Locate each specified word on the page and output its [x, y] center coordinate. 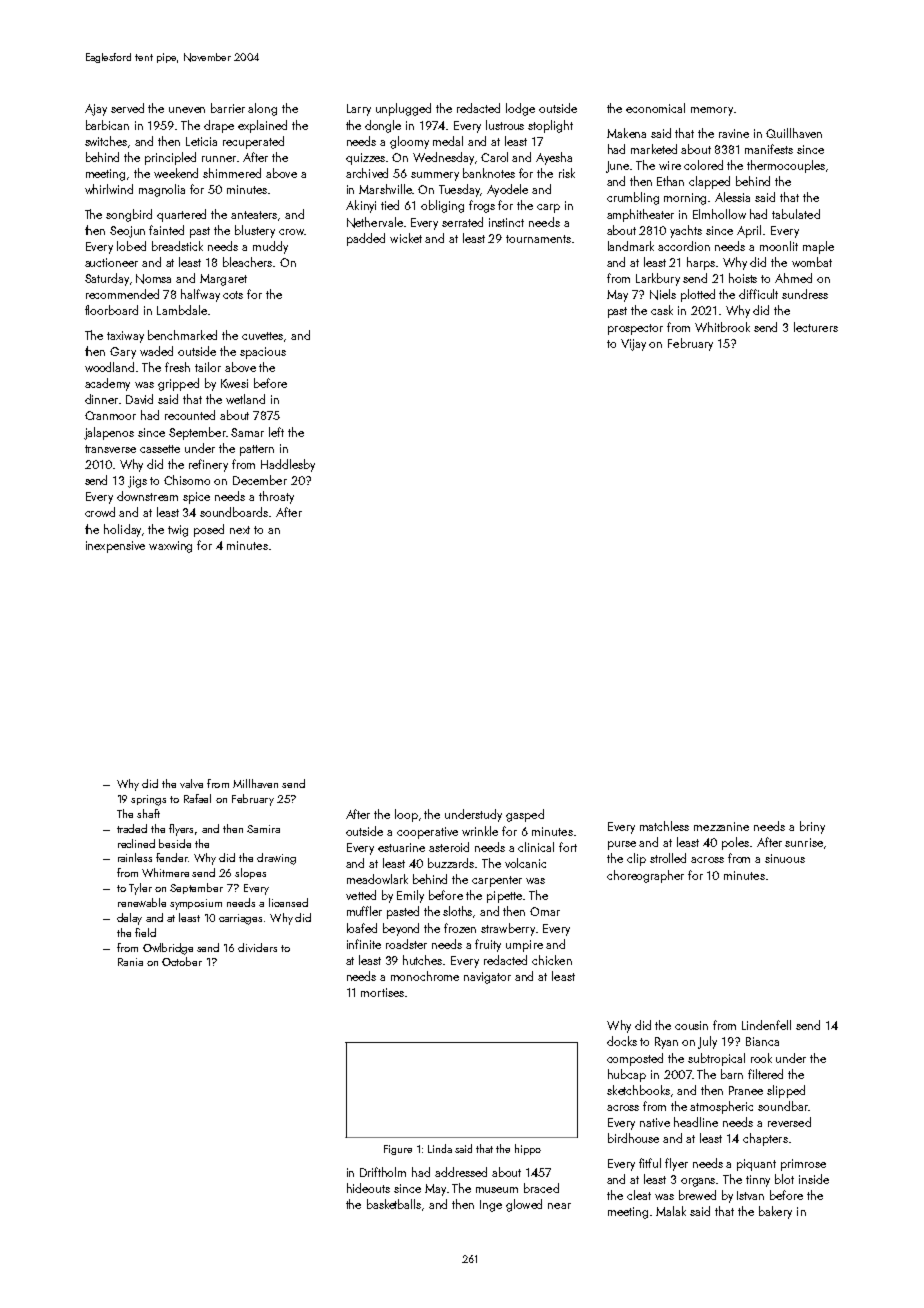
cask [662, 310]
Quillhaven [794, 133]
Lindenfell [766, 1025]
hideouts [368, 1188]
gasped [525, 815]
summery [435, 176]
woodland [109, 367]
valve [191, 783]
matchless [664, 826]
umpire [524, 946]
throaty [276, 497]
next [240, 530]
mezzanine [721, 826]
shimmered [232, 173]
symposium [196, 904]
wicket [406, 238]
